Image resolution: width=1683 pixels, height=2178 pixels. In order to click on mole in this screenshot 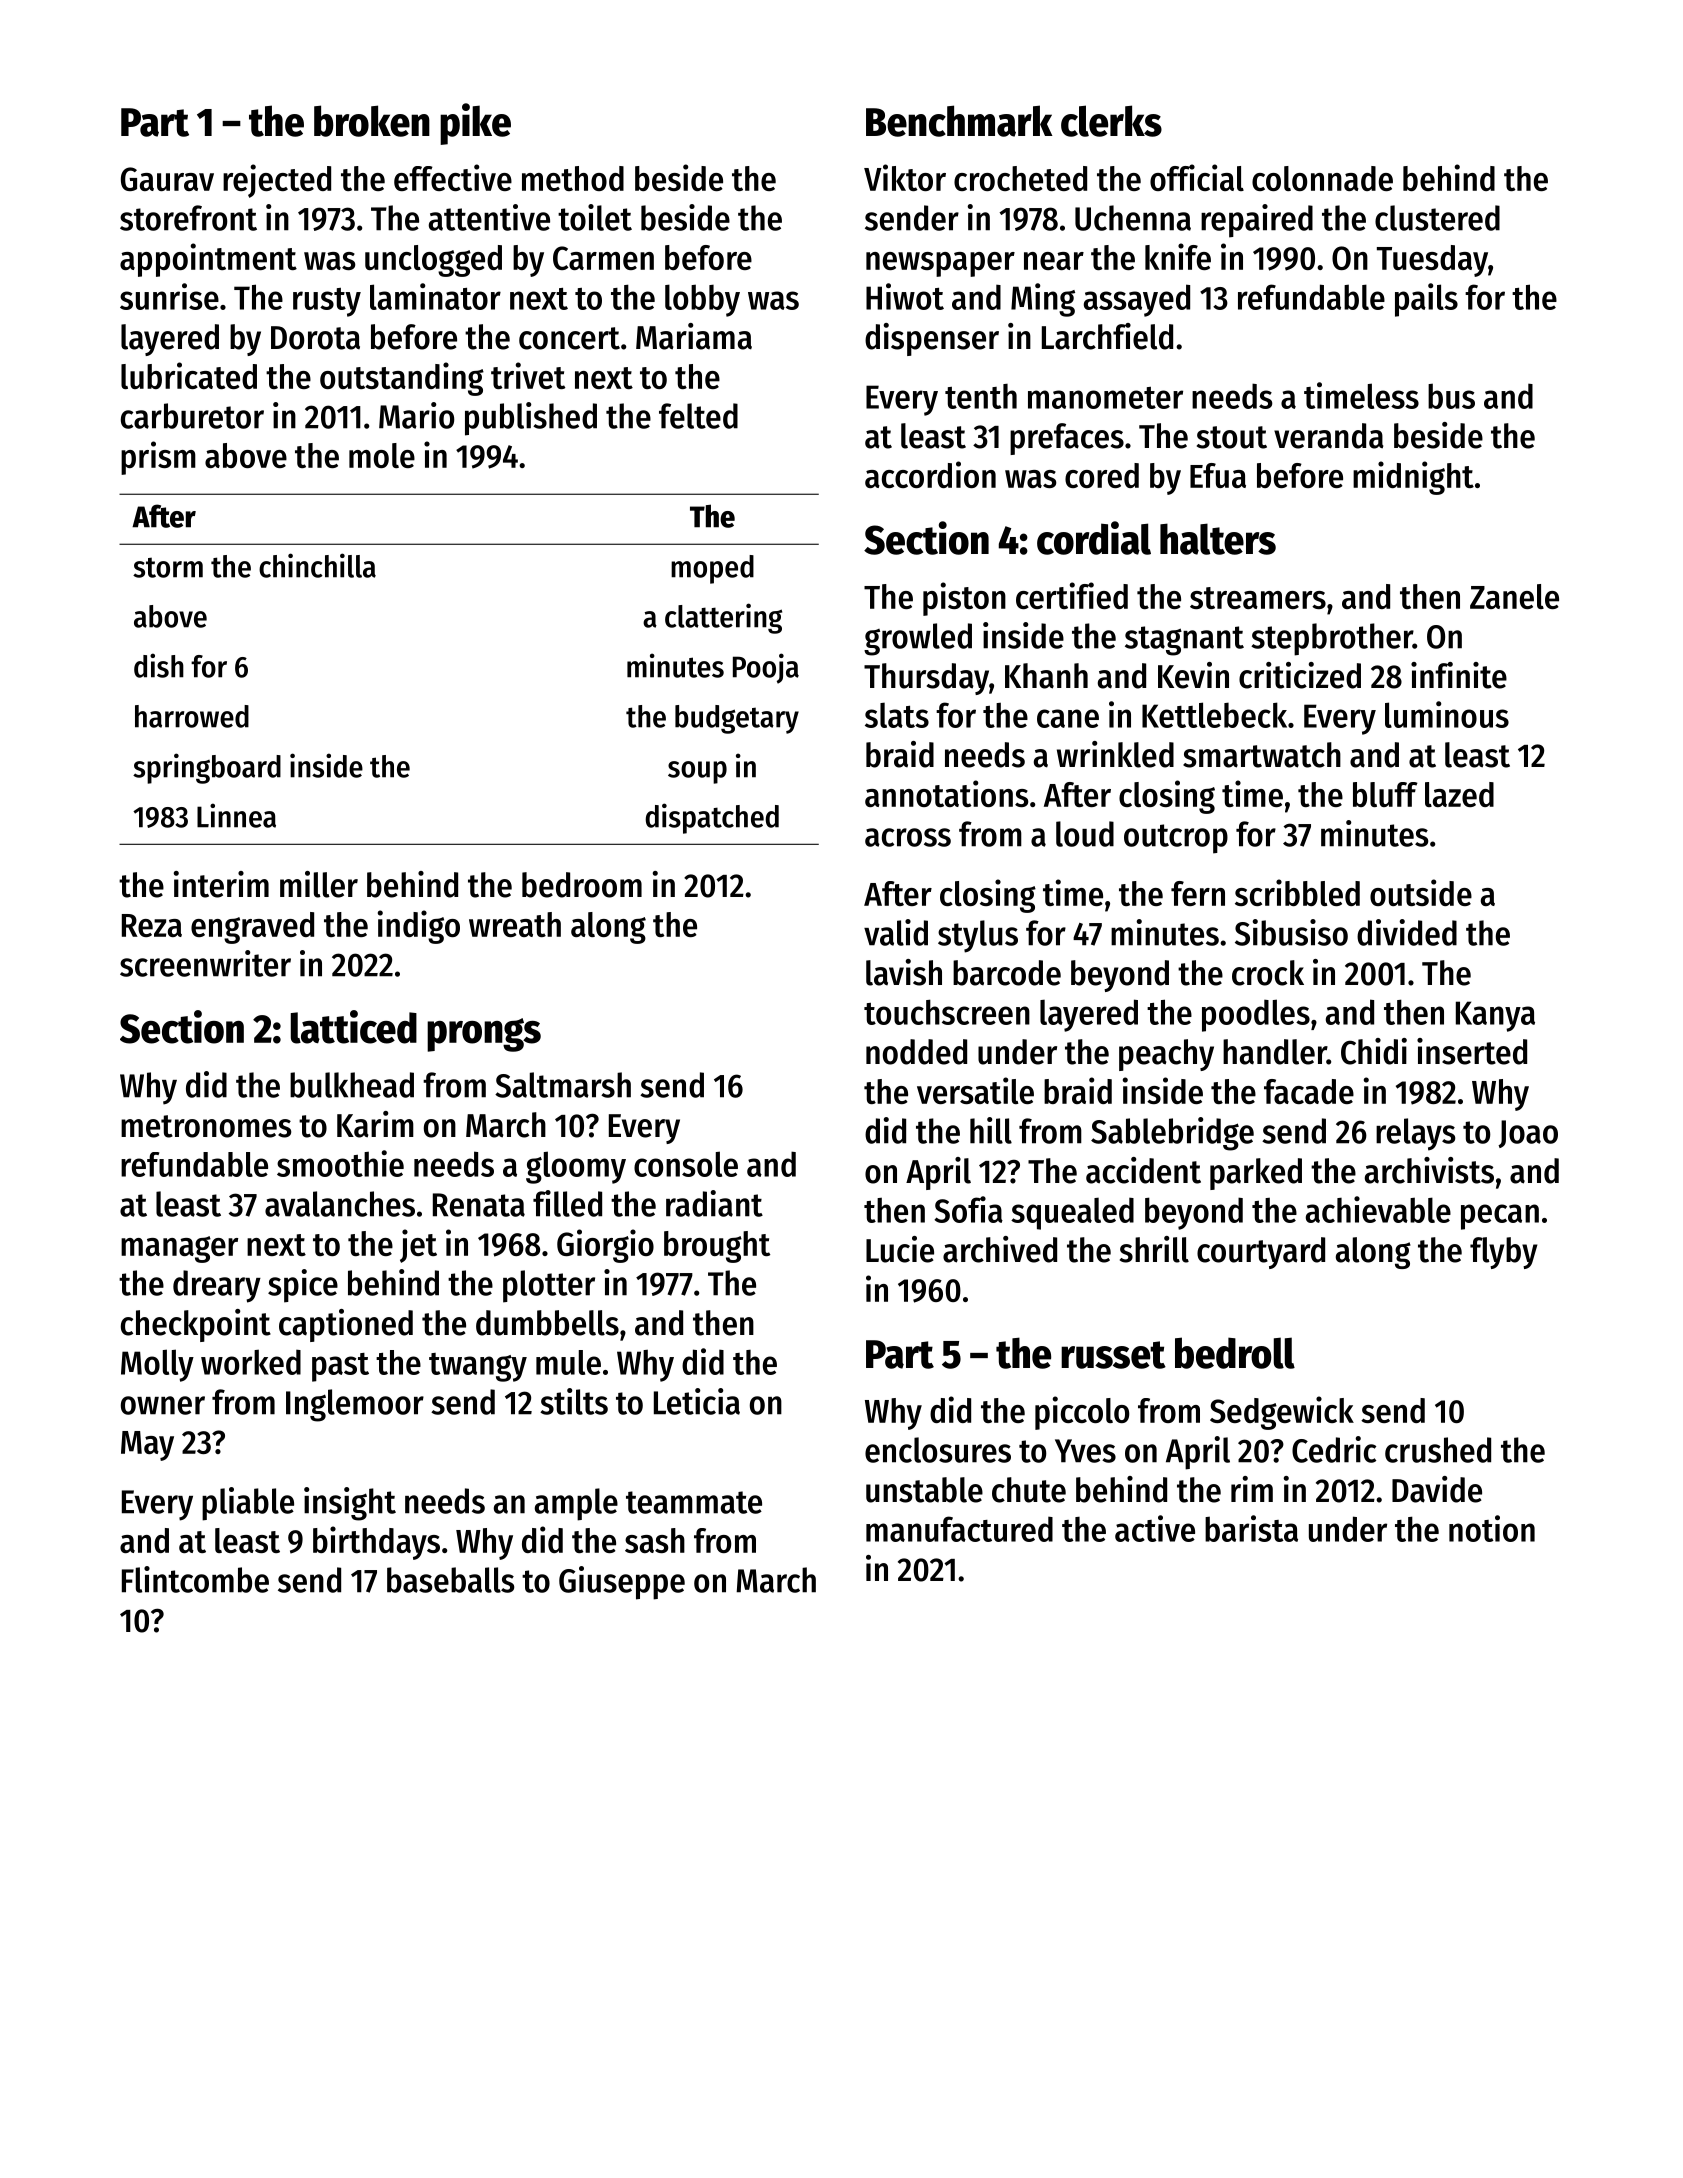, I will do `click(382, 455)`.
